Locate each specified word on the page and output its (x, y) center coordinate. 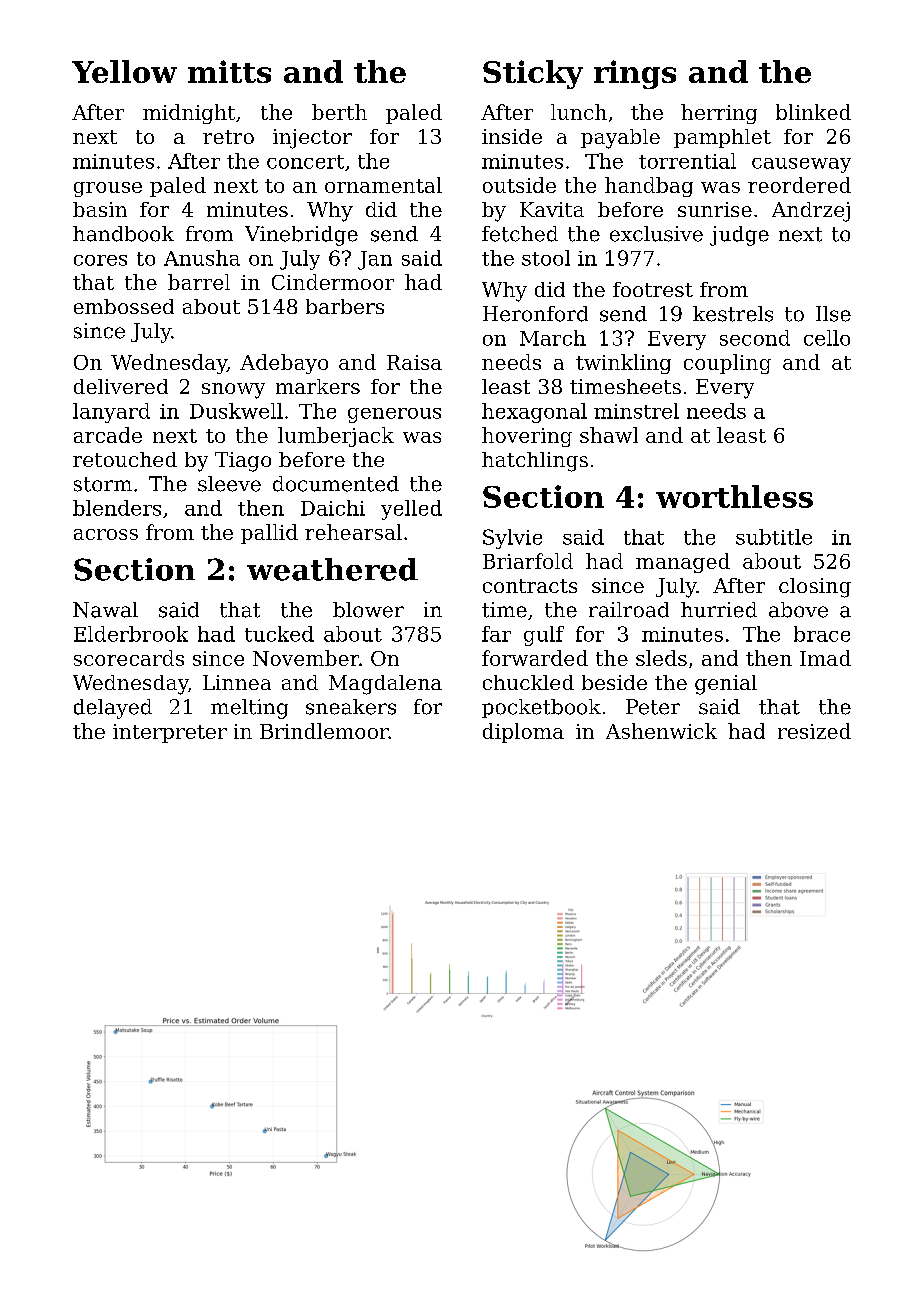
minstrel (636, 411)
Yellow (124, 71)
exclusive (656, 234)
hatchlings (535, 462)
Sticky (533, 74)
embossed (124, 306)
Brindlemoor (324, 731)
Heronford (535, 314)
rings (635, 74)
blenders (117, 508)
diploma (523, 733)
